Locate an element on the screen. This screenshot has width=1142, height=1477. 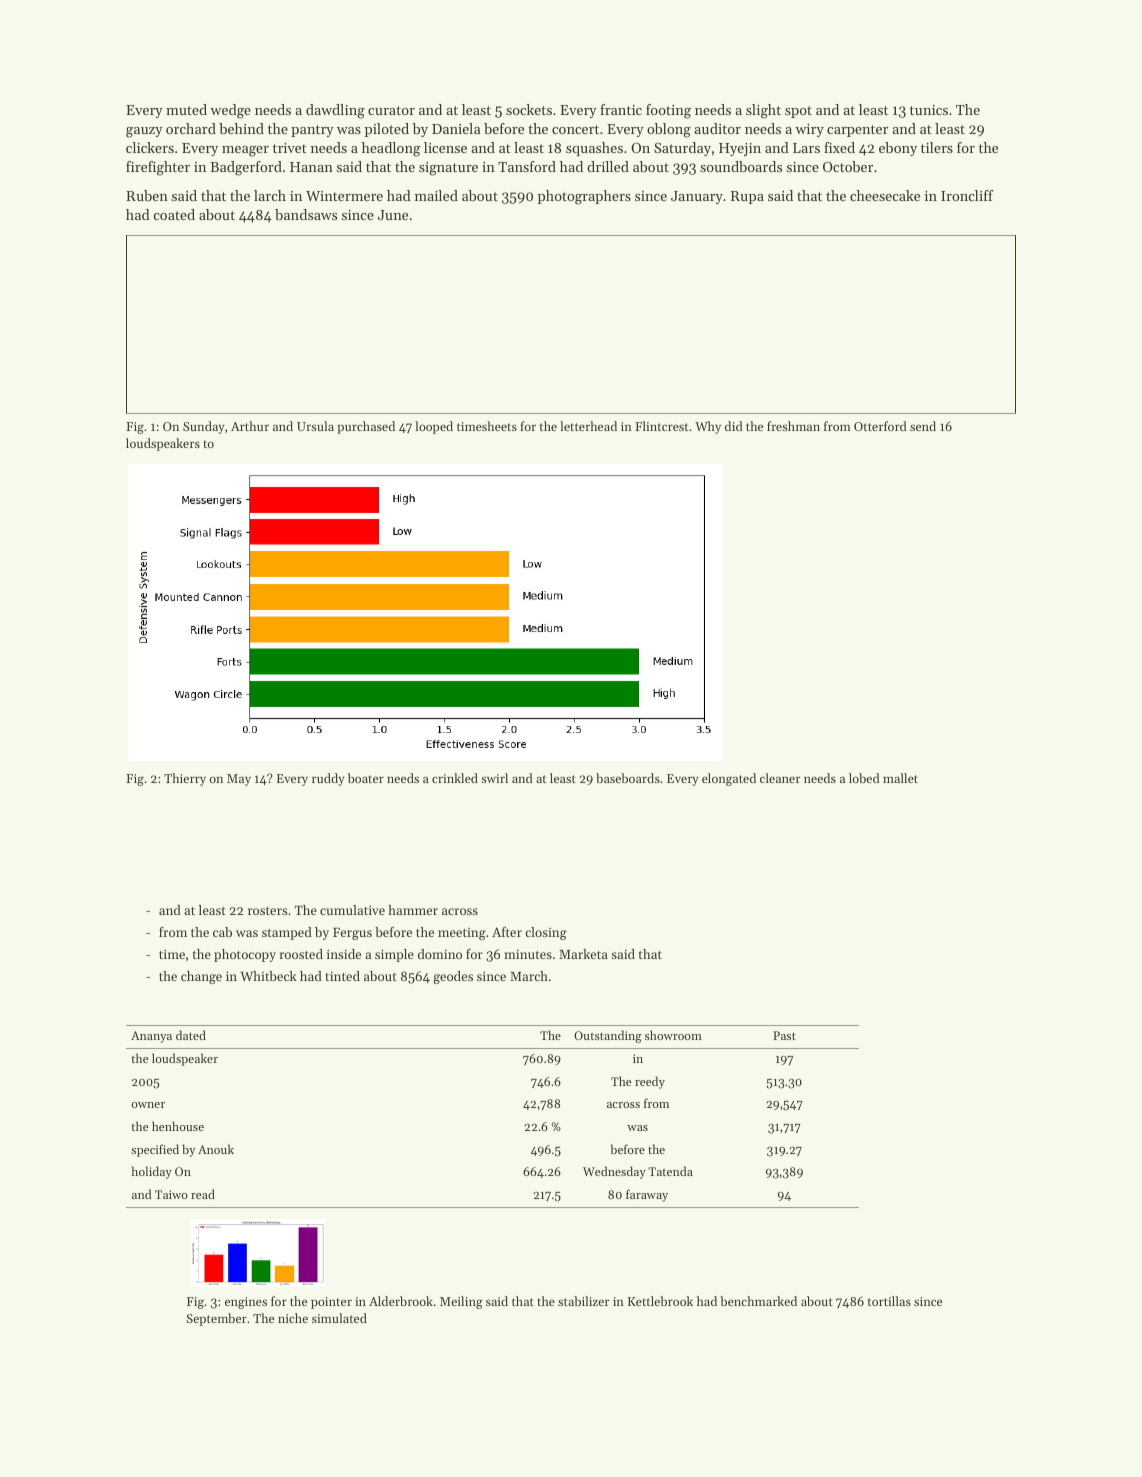
minutes is located at coordinates (528, 954).
